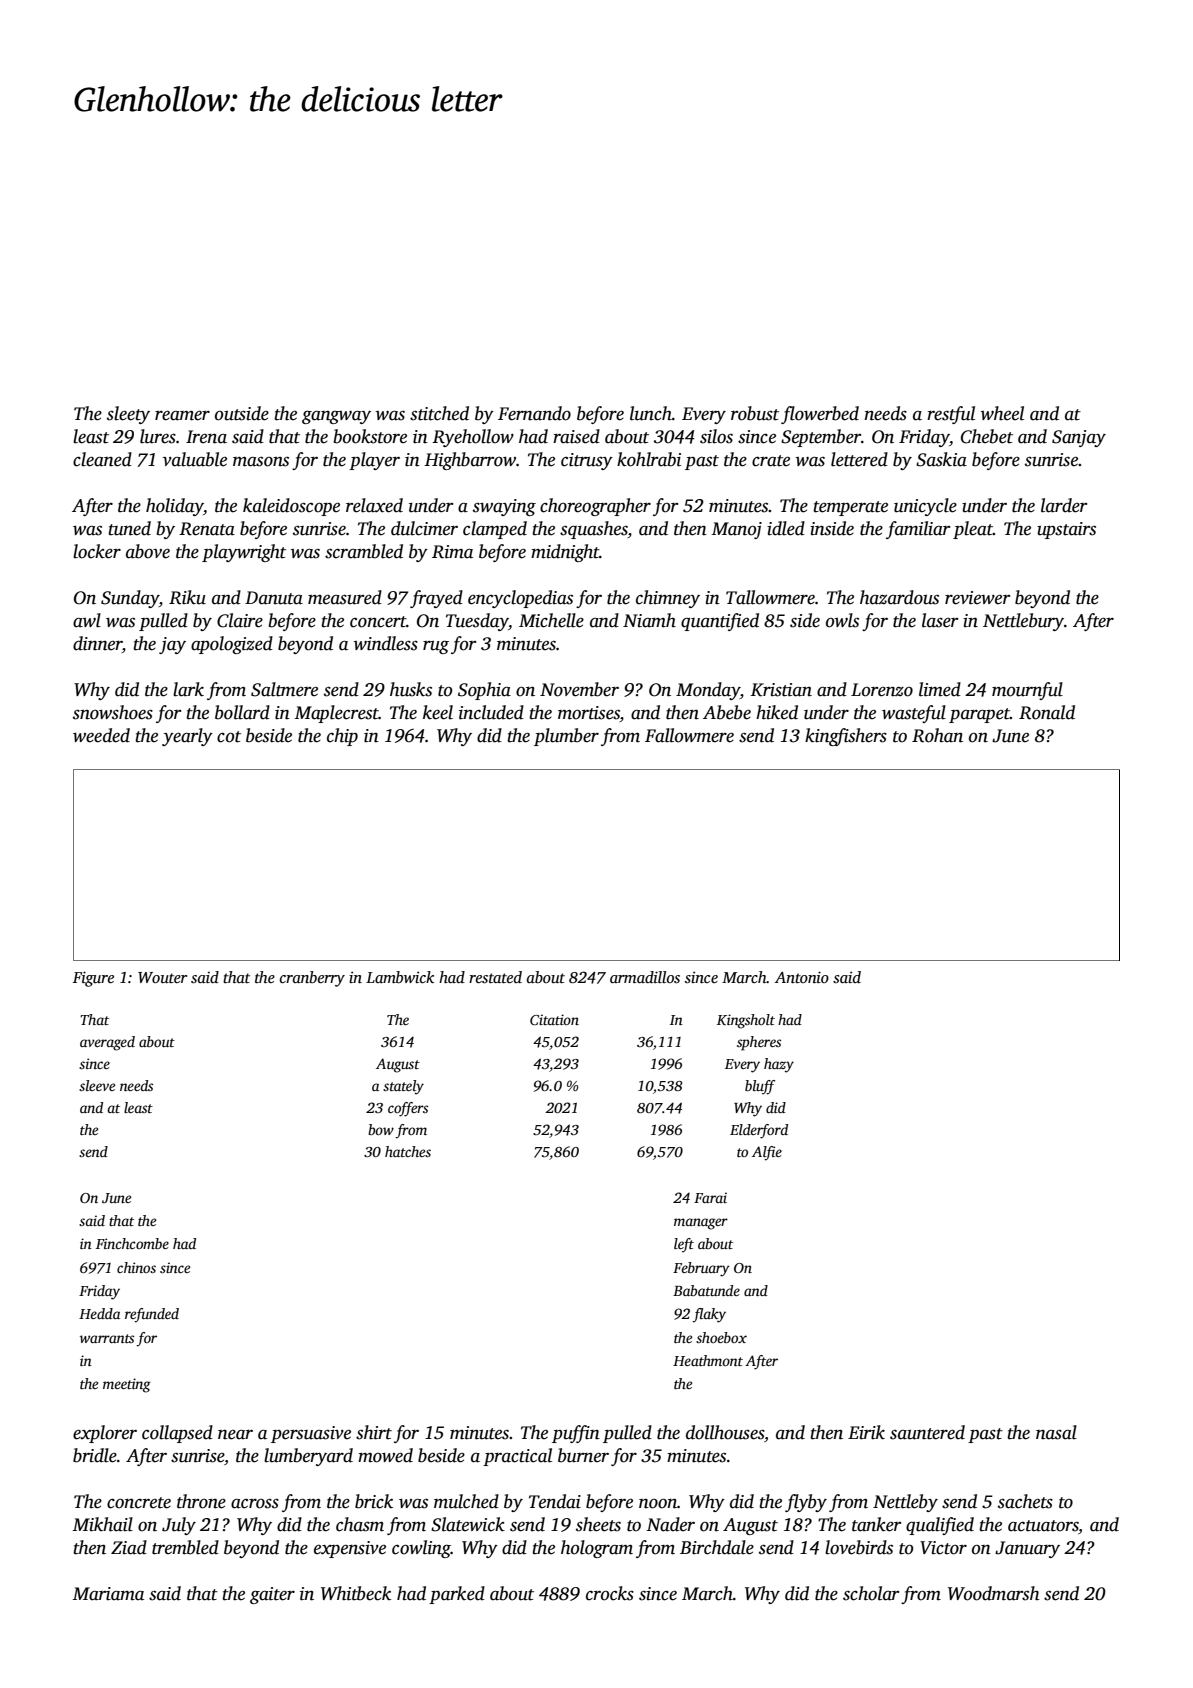 Image resolution: width=1193 pixels, height=1688 pixels. What do you see at coordinates (291, 507) in the page?
I see `kaleidoscope` at bounding box center [291, 507].
